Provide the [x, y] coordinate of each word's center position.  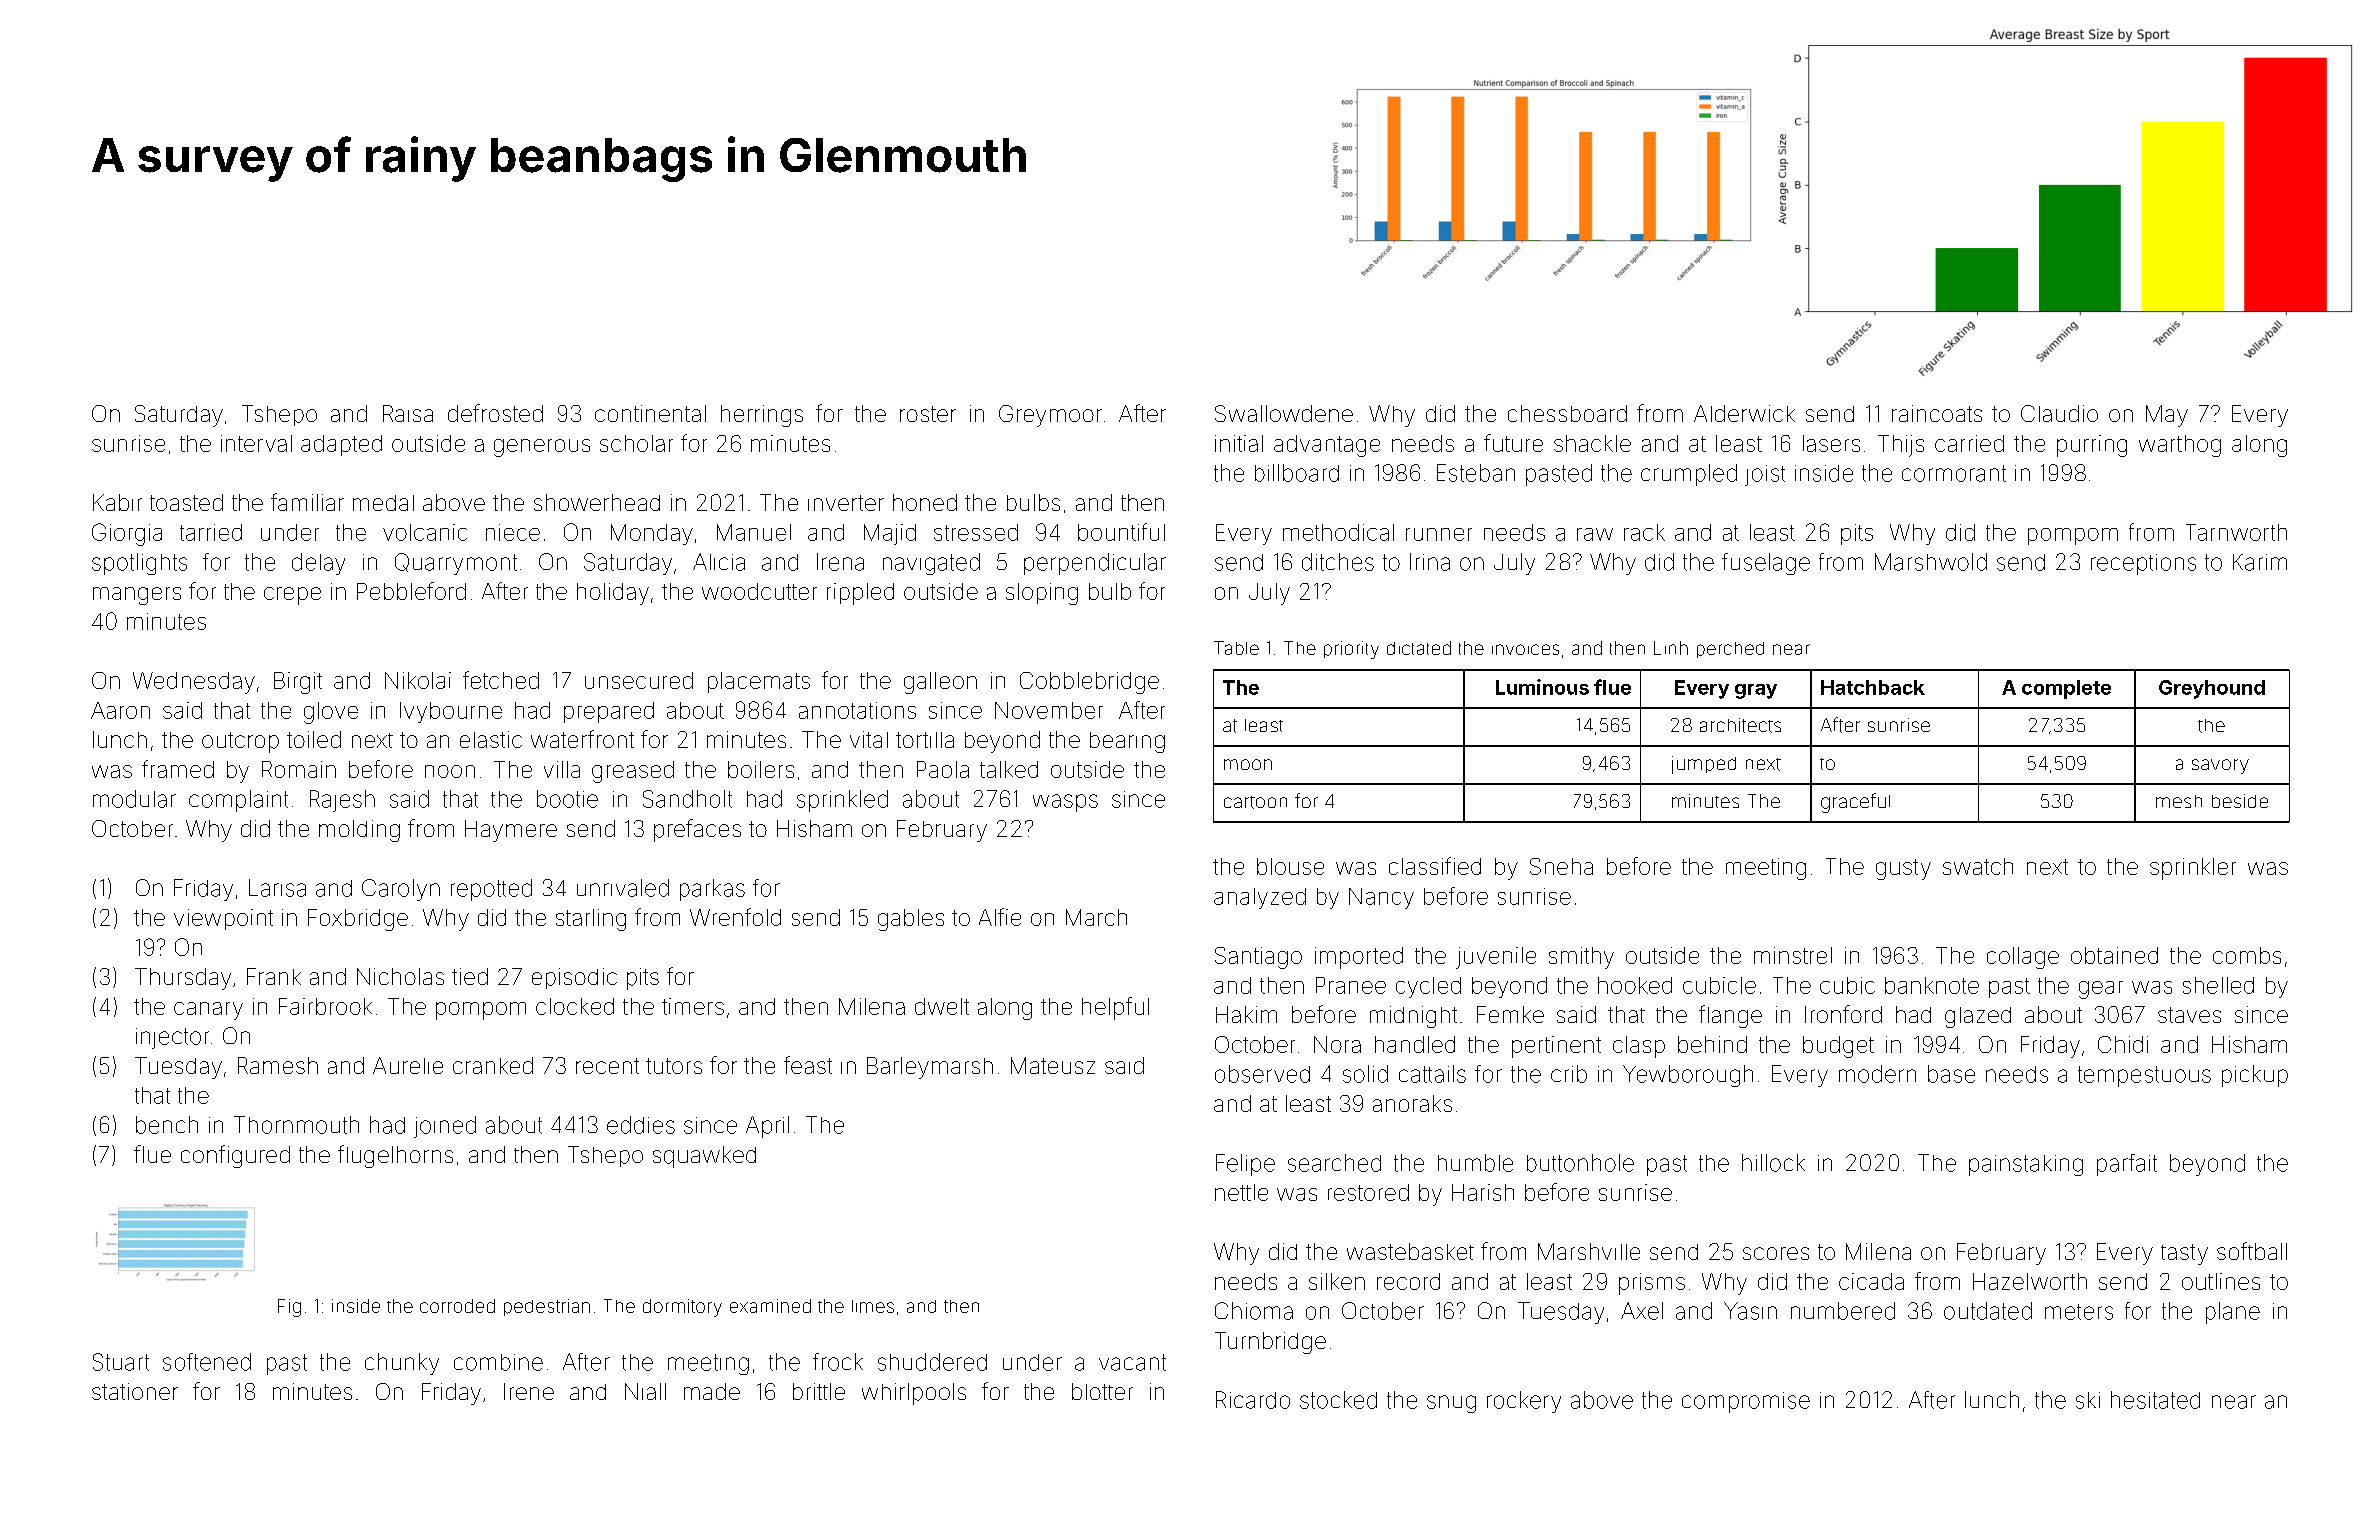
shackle [1592, 443]
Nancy [1381, 898]
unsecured [639, 680]
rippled [860, 594]
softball [2252, 1251]
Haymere [511, 831]
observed [1262, 1074]
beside [2240, 801]
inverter [846, 503]
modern [1877, 1074]
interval [256, 443]
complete [2066, 689]
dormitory [682, 1308]
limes [873, 1306]
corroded [457, 1306]
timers [693, 1006]
